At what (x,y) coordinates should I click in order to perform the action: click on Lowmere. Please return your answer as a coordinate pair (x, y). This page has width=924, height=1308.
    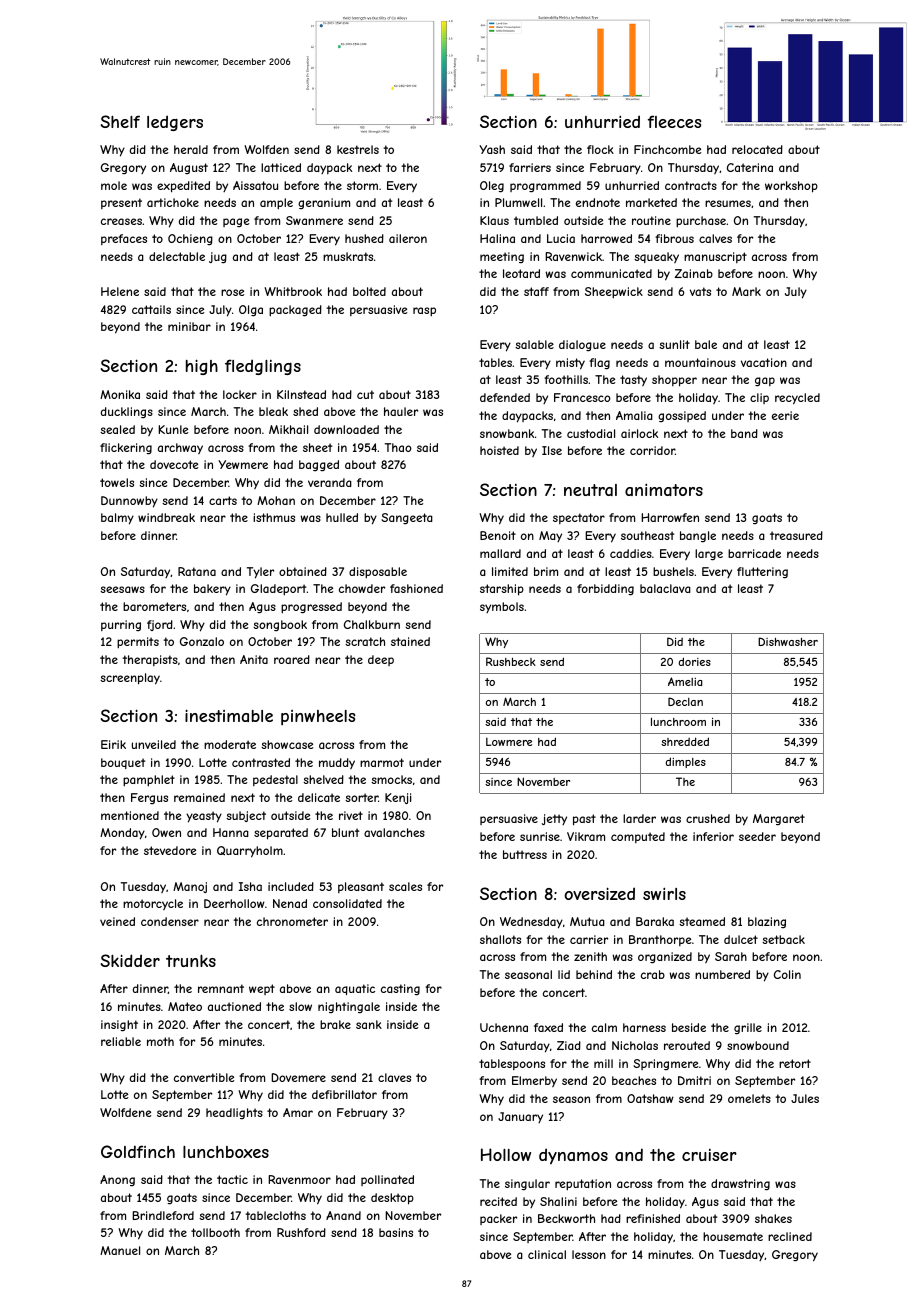
    Looking at the image, I should click on (509, 741).
